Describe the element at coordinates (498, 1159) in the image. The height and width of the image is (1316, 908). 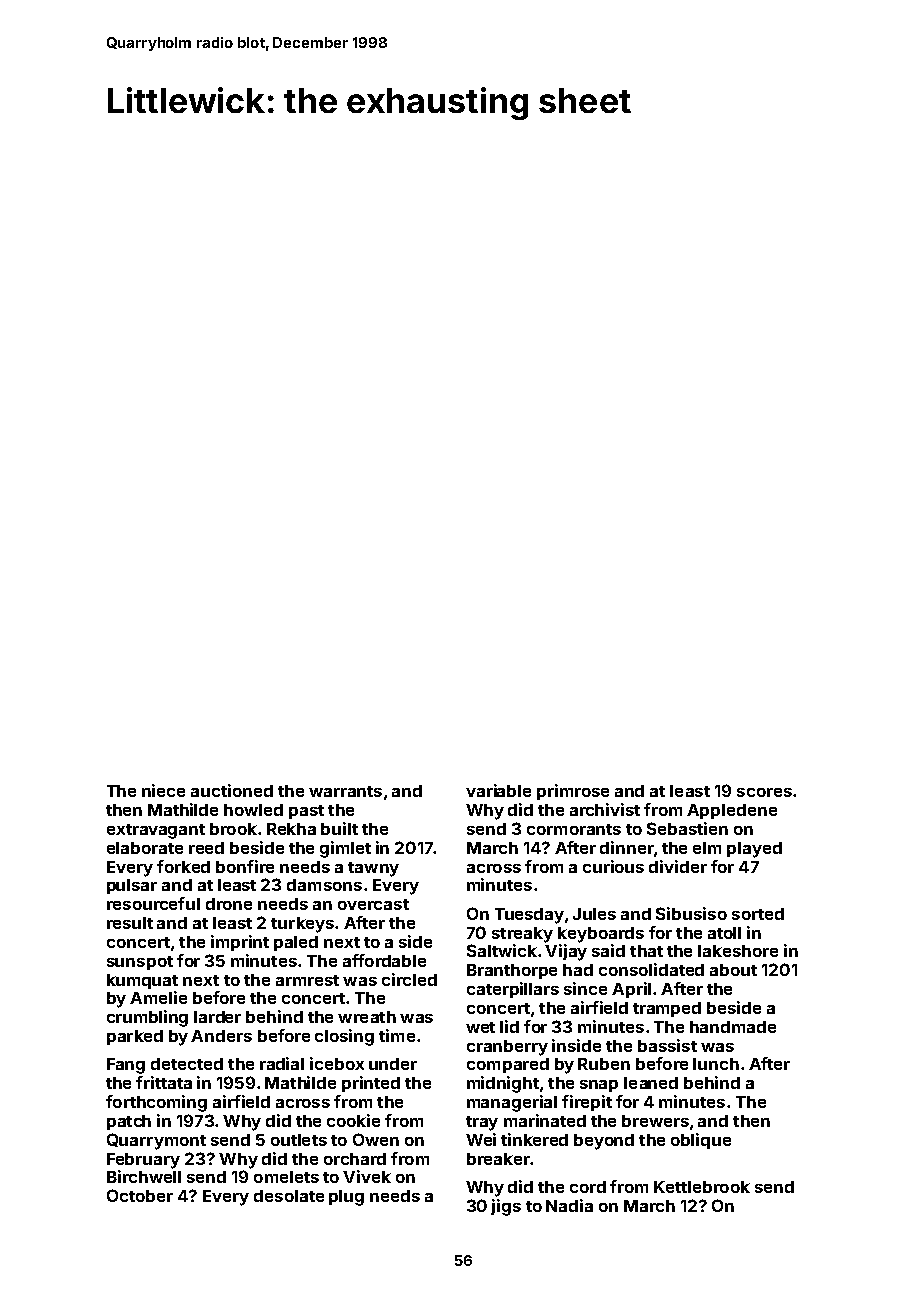
I see `breaker` at that location.
